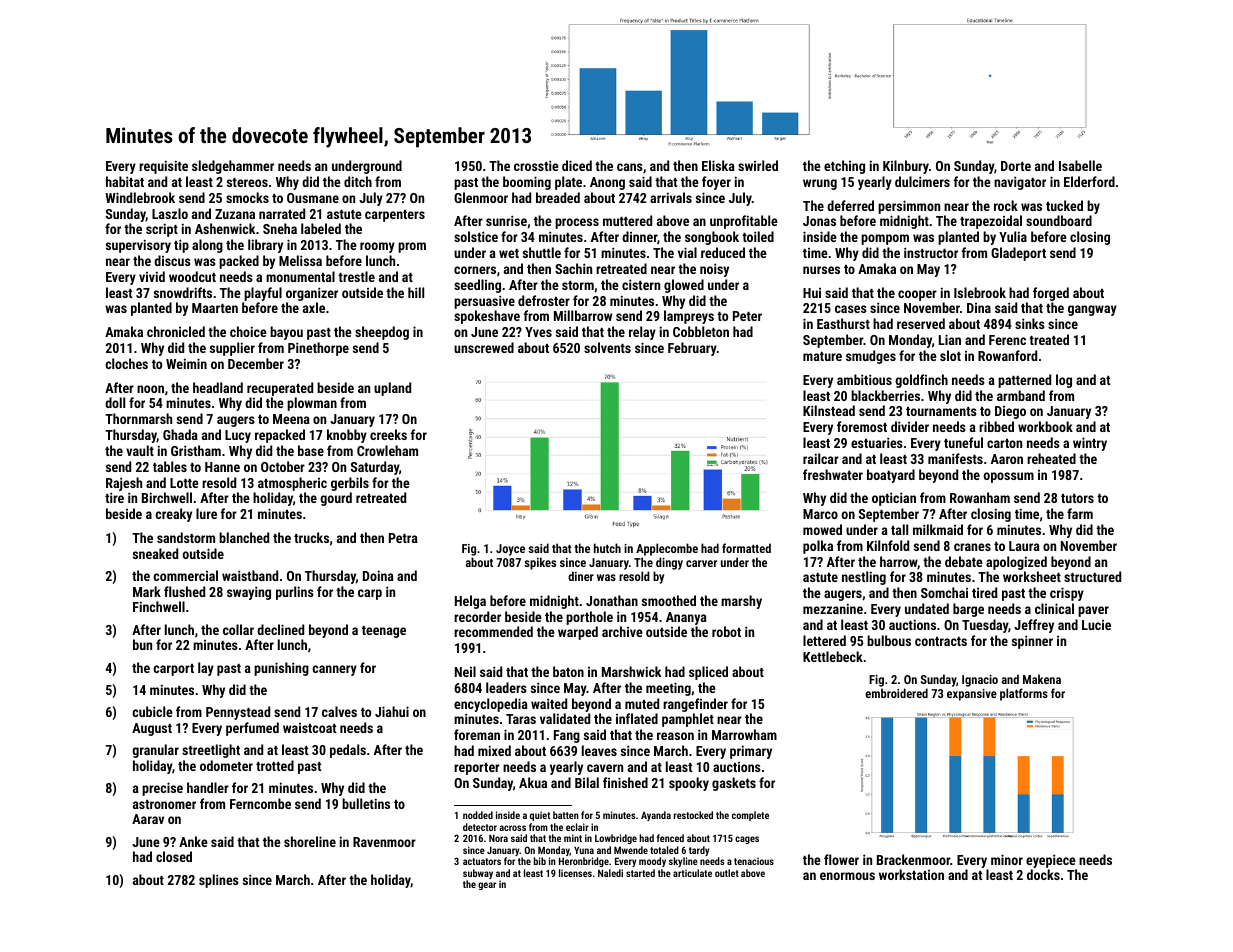 The image size is (1233, 952). Describe the element at coordinates (833, 474) in the document. I see `freshwater` at that location.
